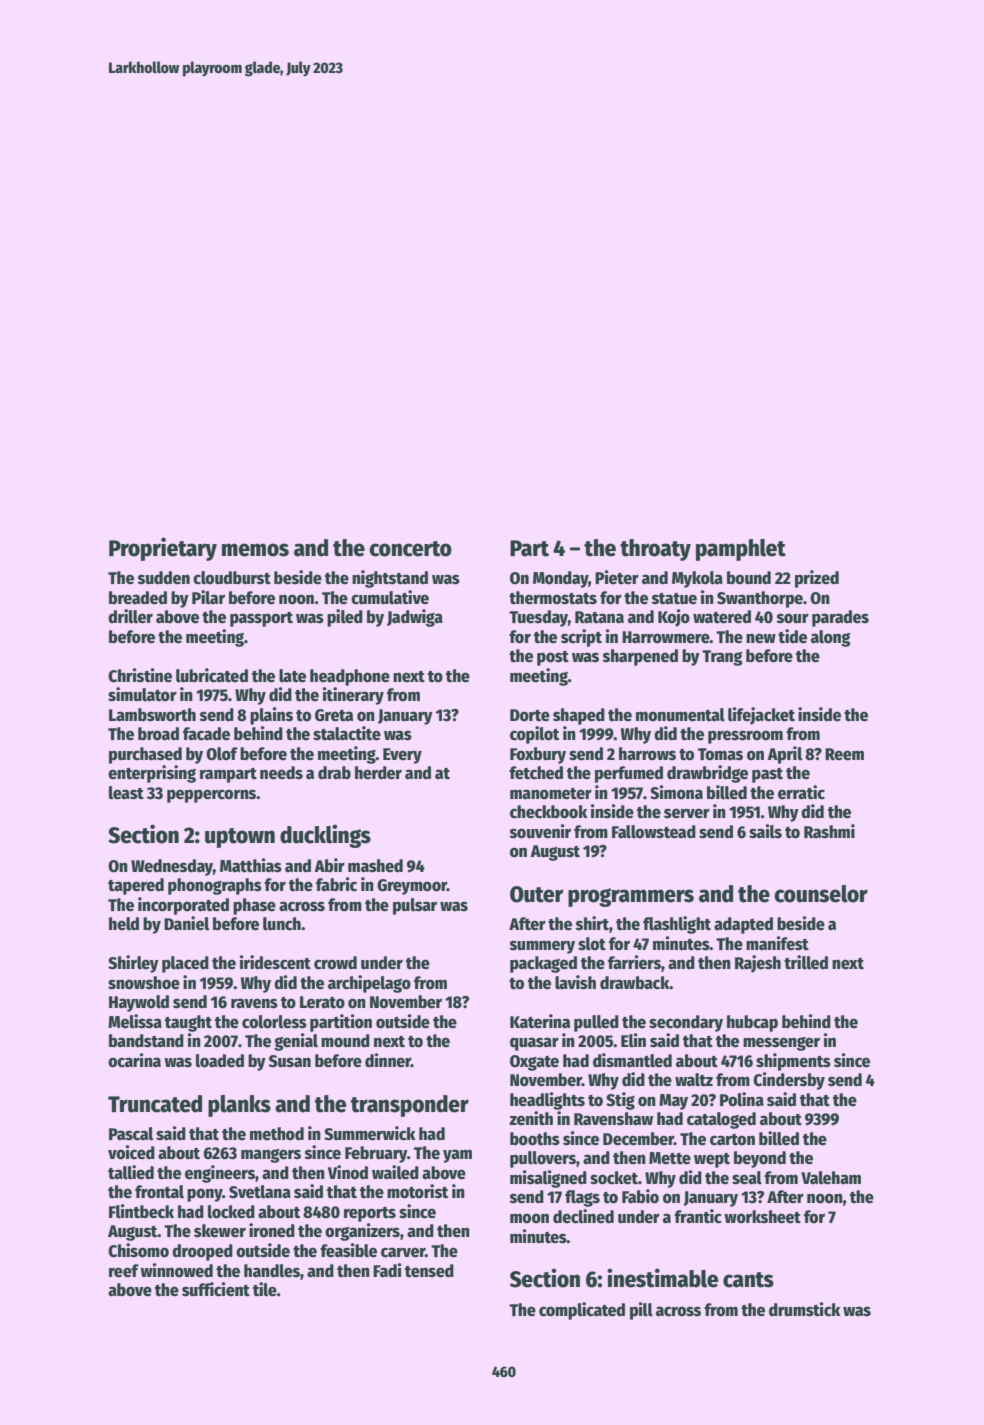 The width and height of the document is (984, 1425). I want to click on Jadwiga, so click(415, 618).
